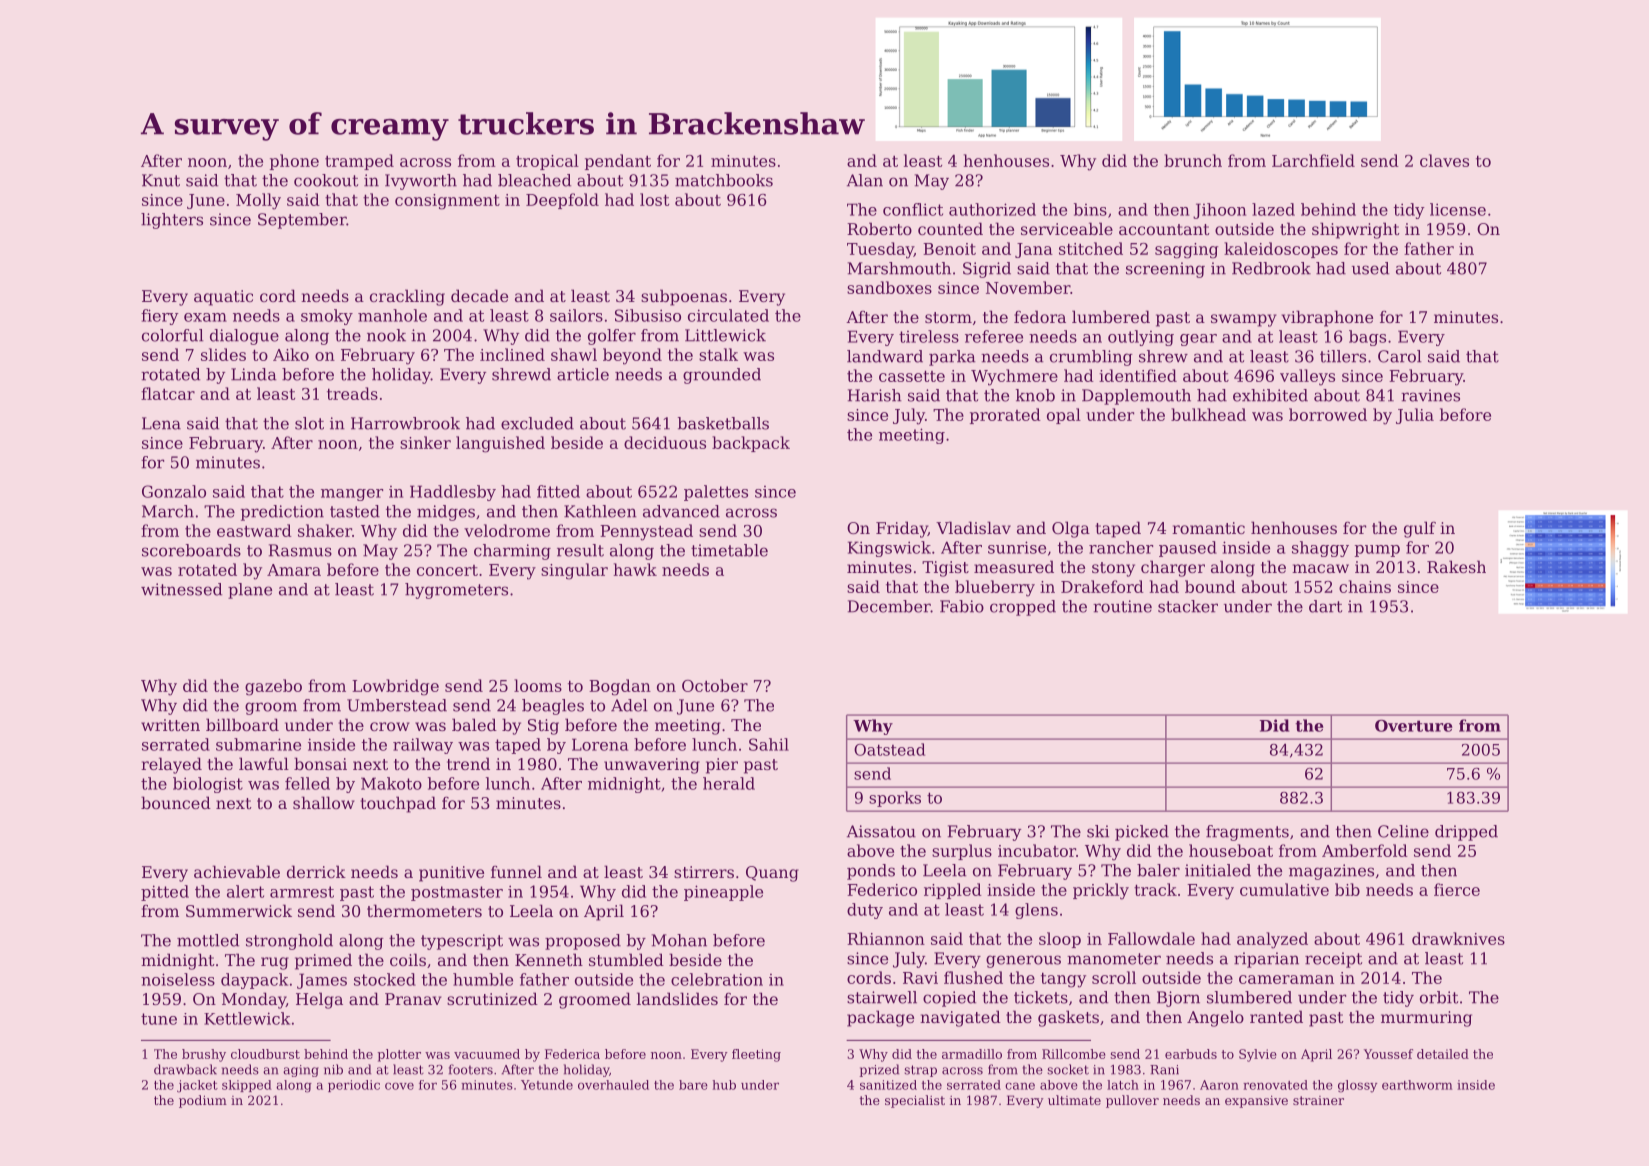 Image resolution: width=1649 pixels, height=1166 pixels. I want to click on glens, so click(1036, 911).
